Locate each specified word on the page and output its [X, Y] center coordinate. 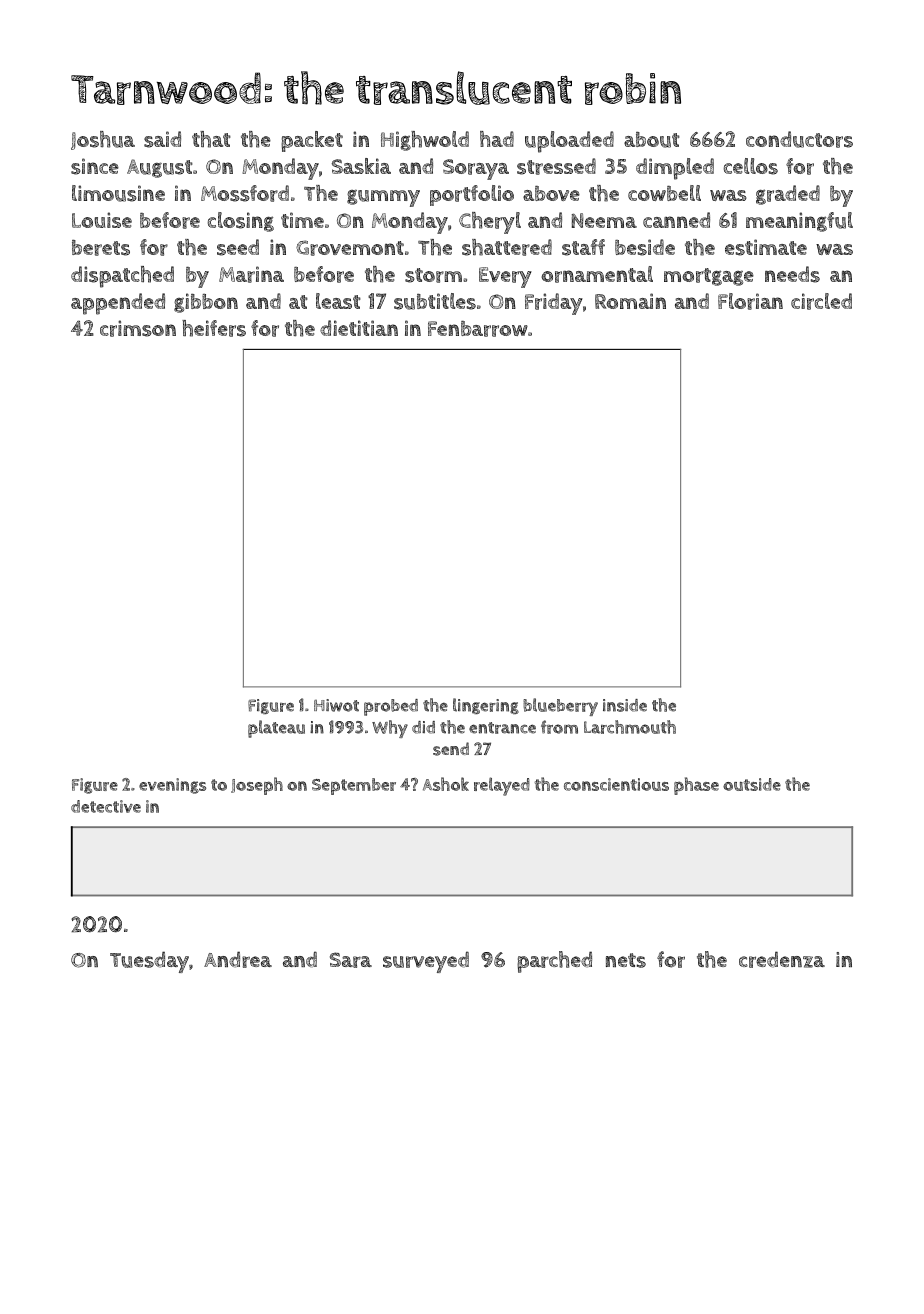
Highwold [425, 141]
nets [626, 960]
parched [554, 962]
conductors [799, 139]
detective [106, 806]
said [162, 139]
